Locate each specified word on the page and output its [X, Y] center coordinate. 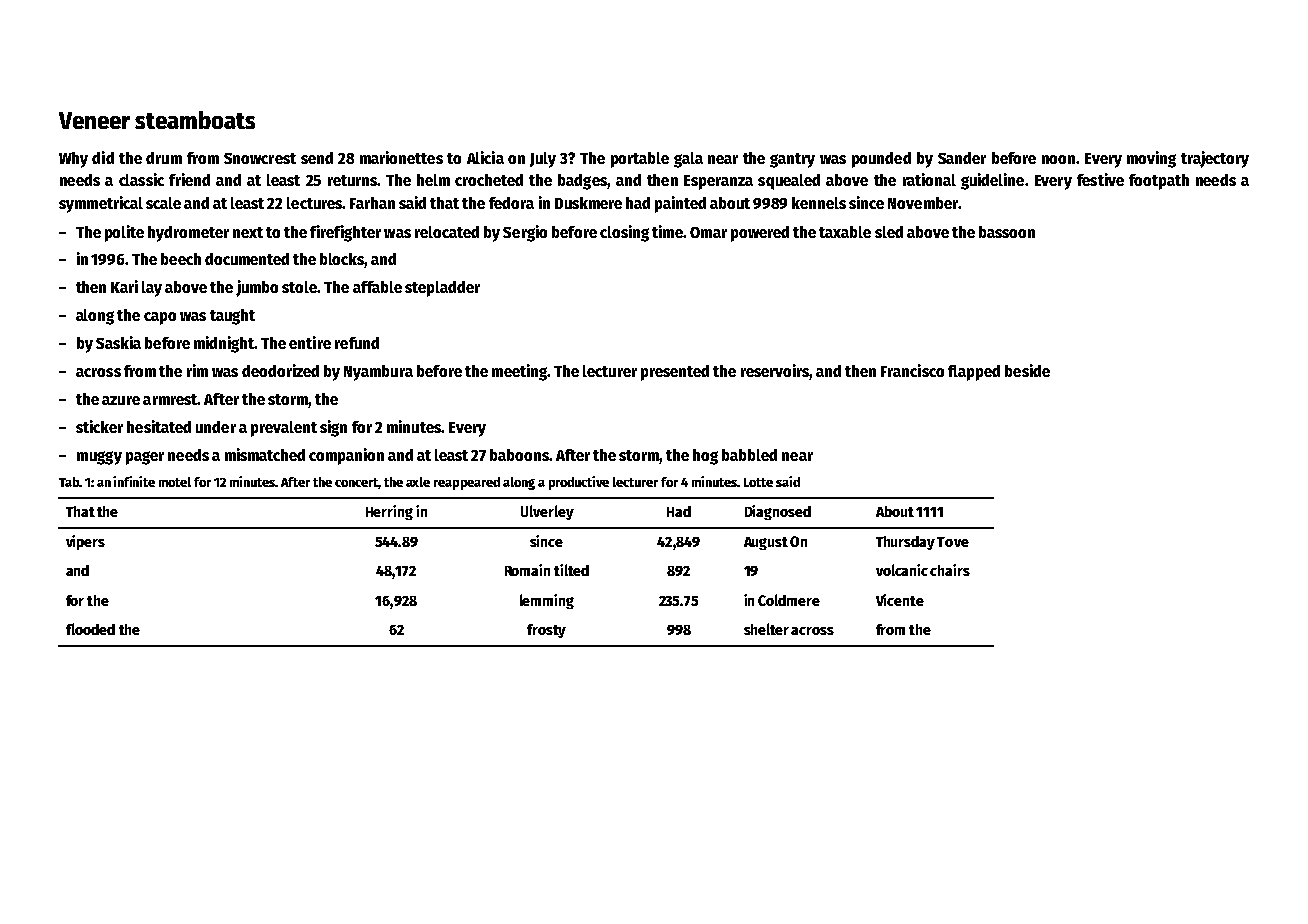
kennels [819, 203]
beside [1027, 370]
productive [579, 483]
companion [346, 456]
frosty [546, 631]
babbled [749, 455]
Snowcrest [260, 158]
